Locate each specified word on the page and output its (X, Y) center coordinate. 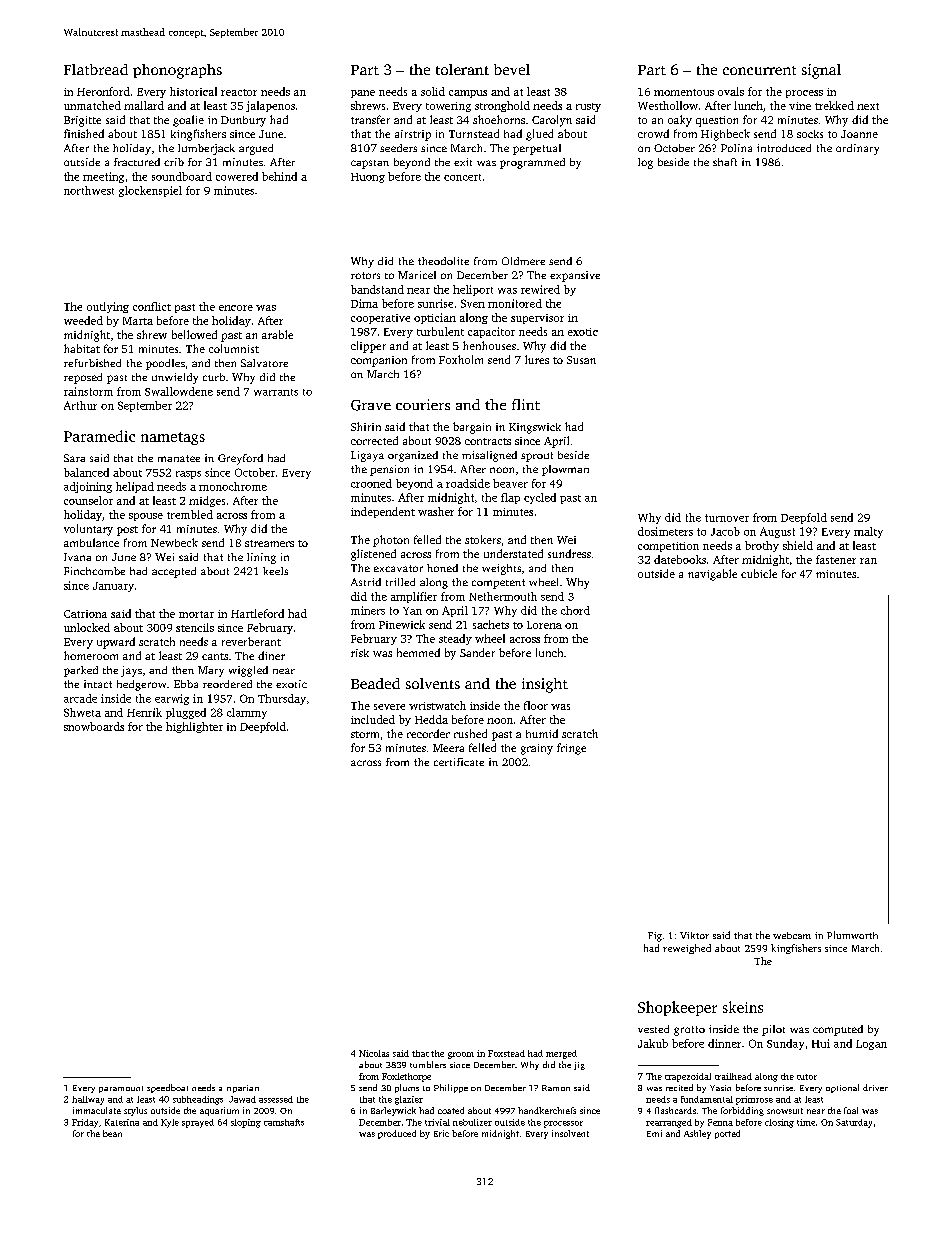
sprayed (198, 1123)
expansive (575, 276)
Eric (441, 1133)
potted (727, 1134)
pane (363, 94)
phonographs (177, 71)
